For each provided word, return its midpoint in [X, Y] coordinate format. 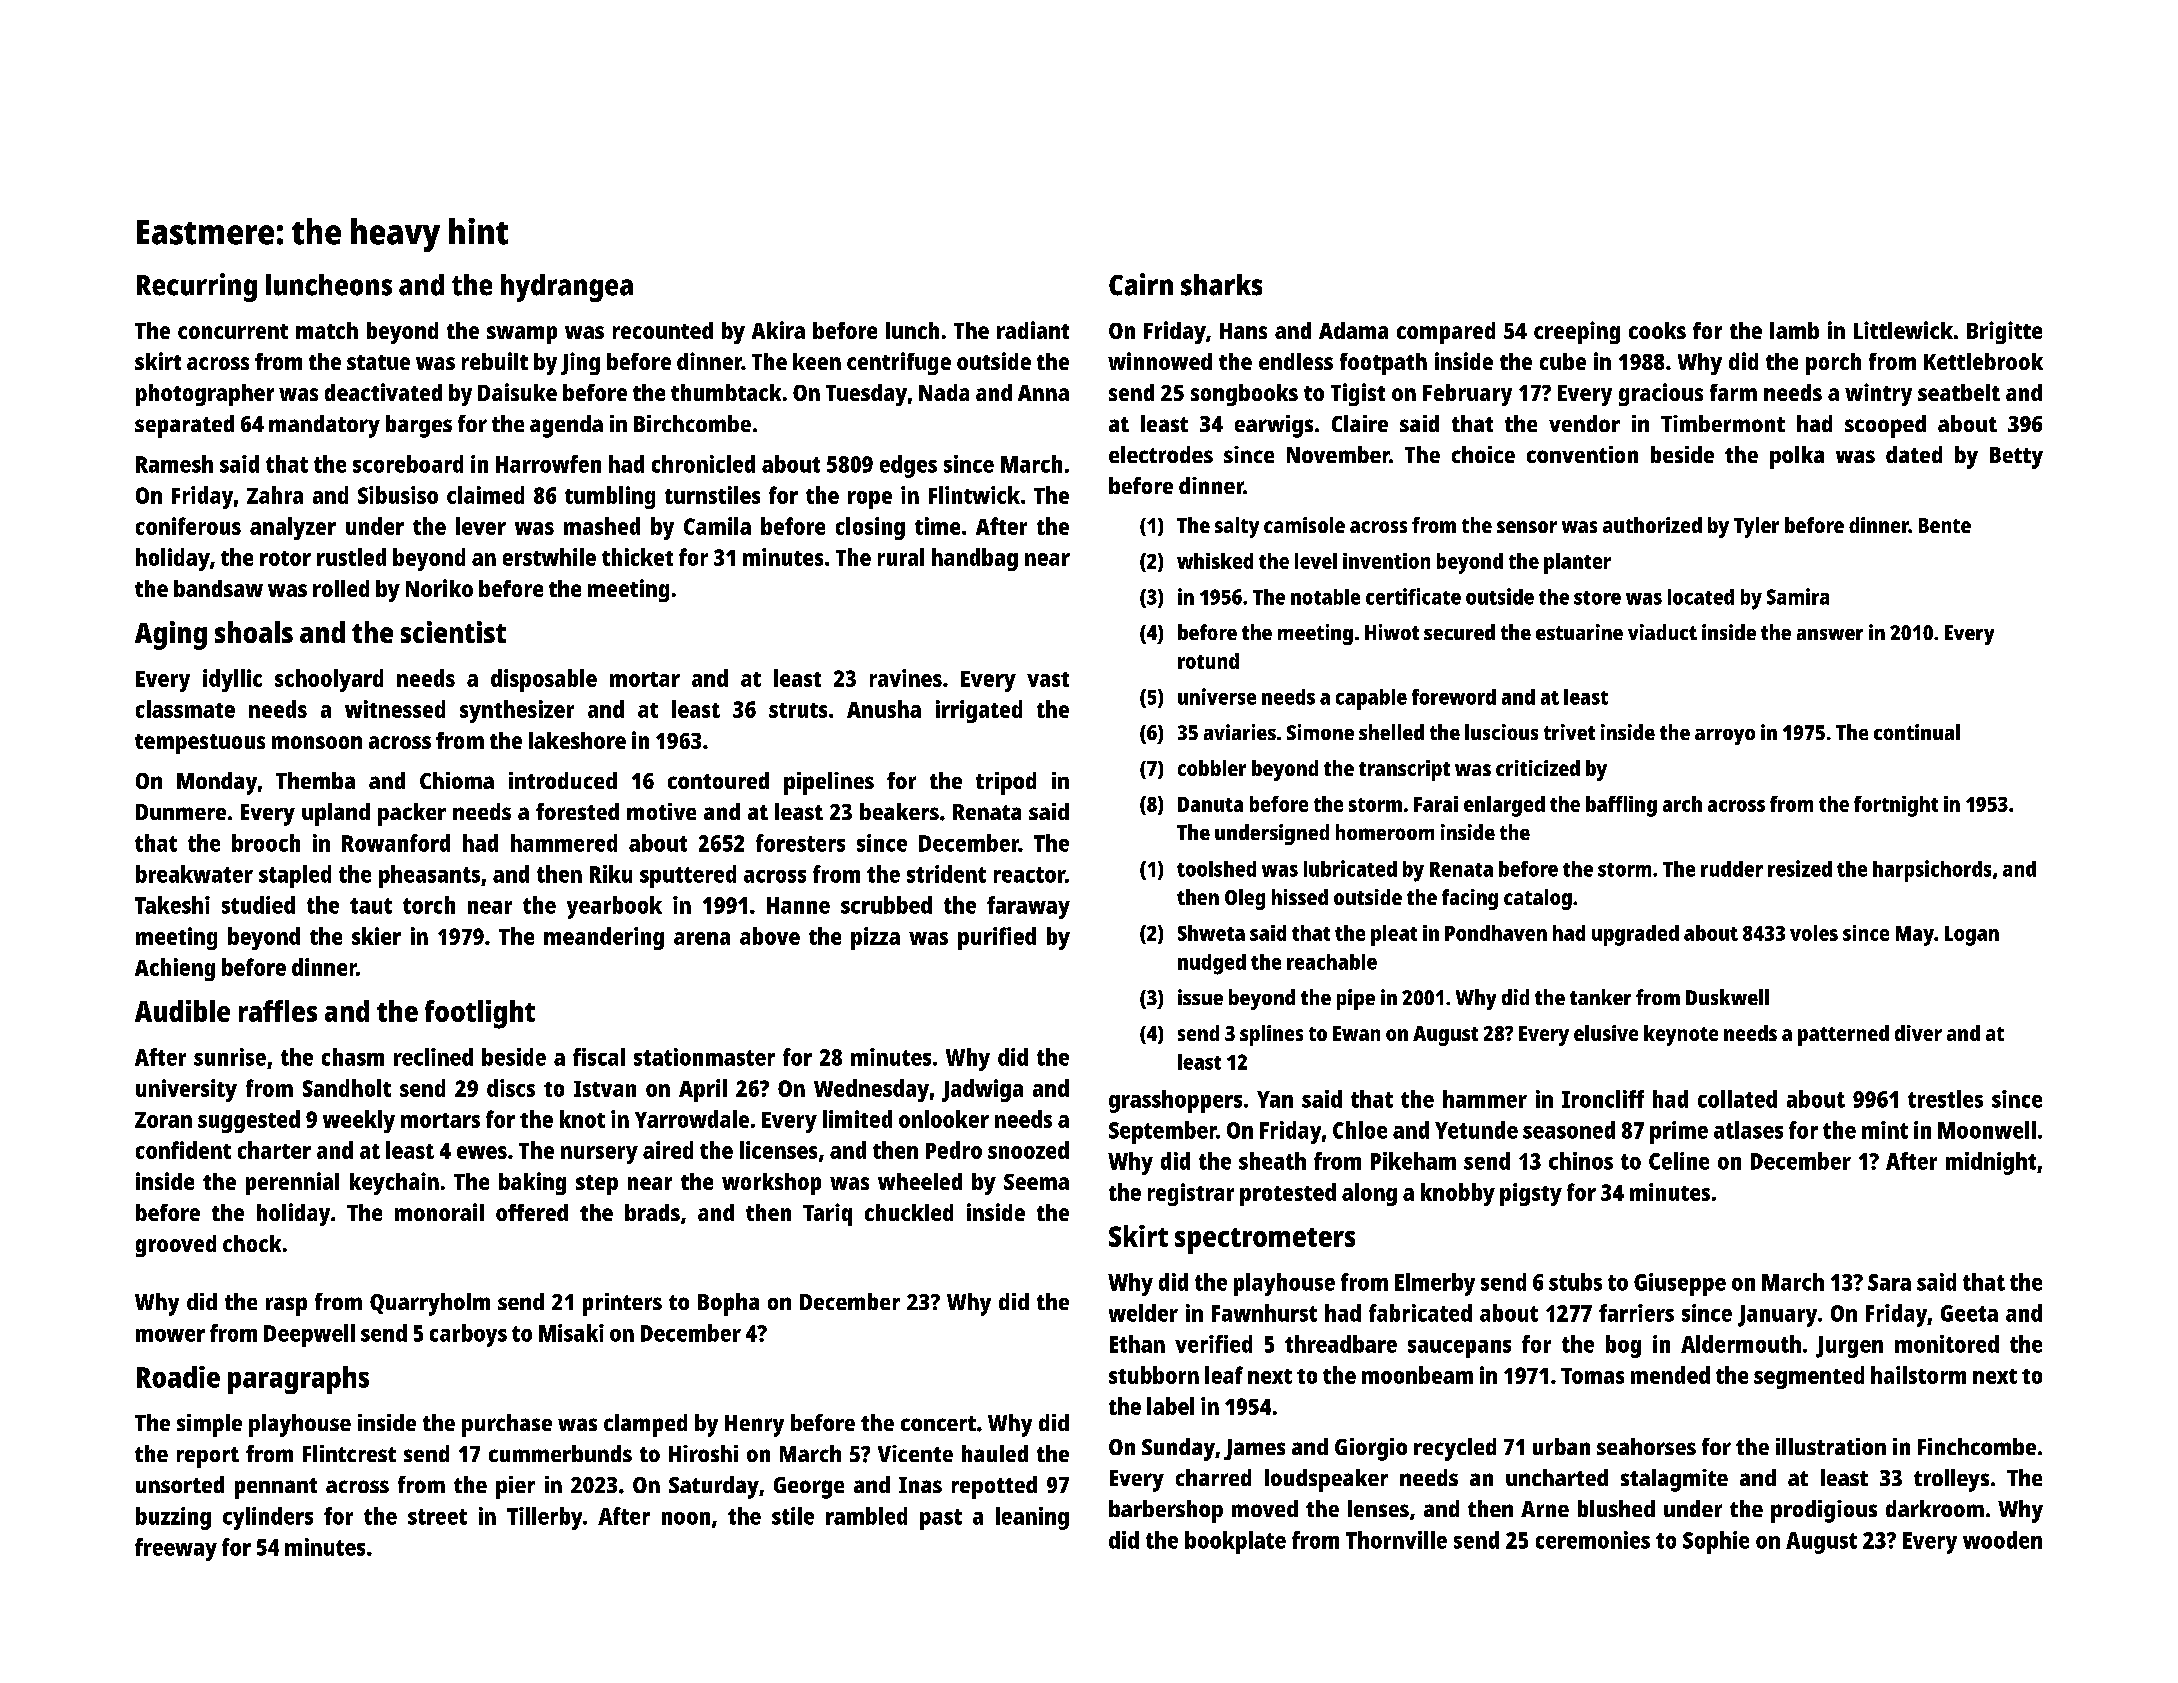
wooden [2002, 1540]
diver [1918, 1033]
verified [1213, 1344]
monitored [1947, 1344]
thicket [637, 557]
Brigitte [2004, 332]
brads [652, 1212]
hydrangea [567, 288]
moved [1265, 1508]
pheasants [429, 876]
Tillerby [544, 1518]
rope [870, 500]
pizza [875, 938]
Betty [2016, 458]
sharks [1221, 285]
